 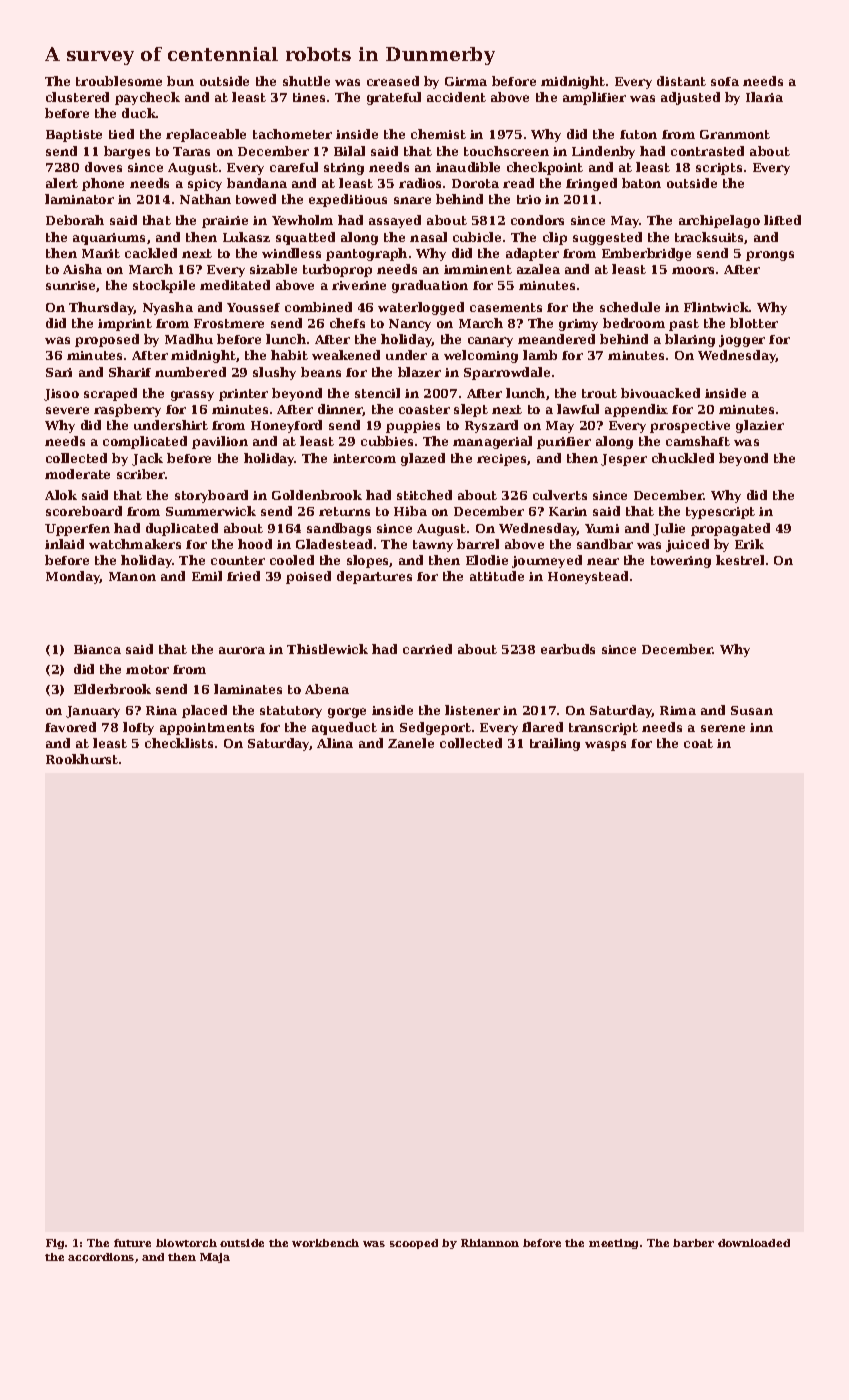 I want to click on distant, so click(x=681, y=81).
